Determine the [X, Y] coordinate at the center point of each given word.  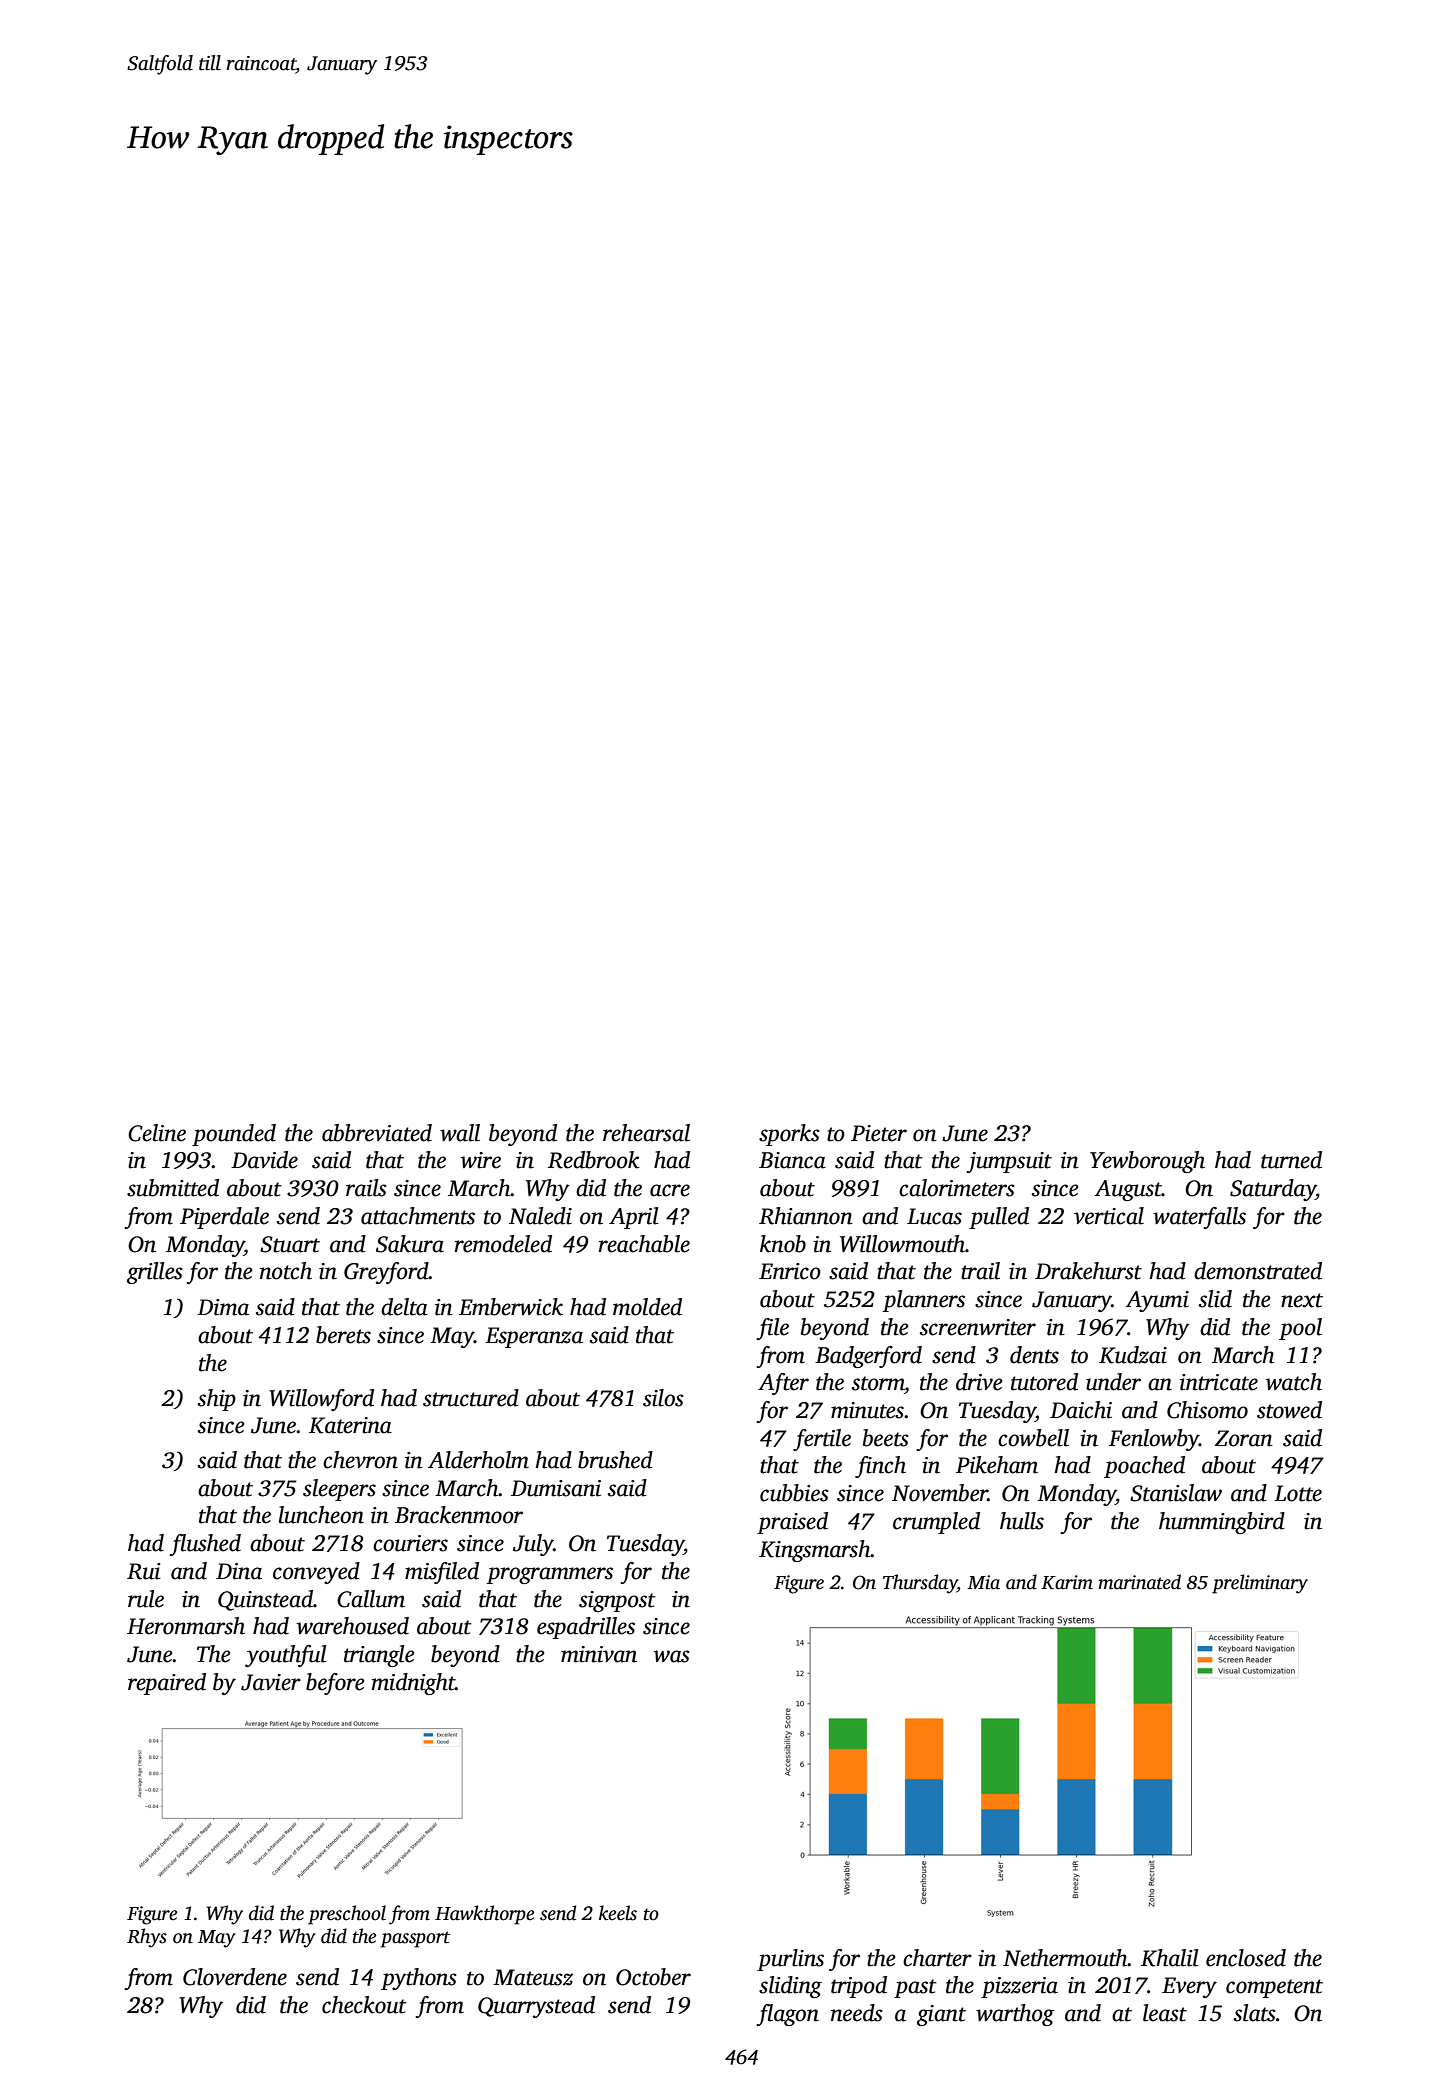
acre [670, 1190]
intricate [1219, 1382]
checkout [364, 2005]
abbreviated [377, 1133]
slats [1255, 2013]
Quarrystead [536, 2007]
